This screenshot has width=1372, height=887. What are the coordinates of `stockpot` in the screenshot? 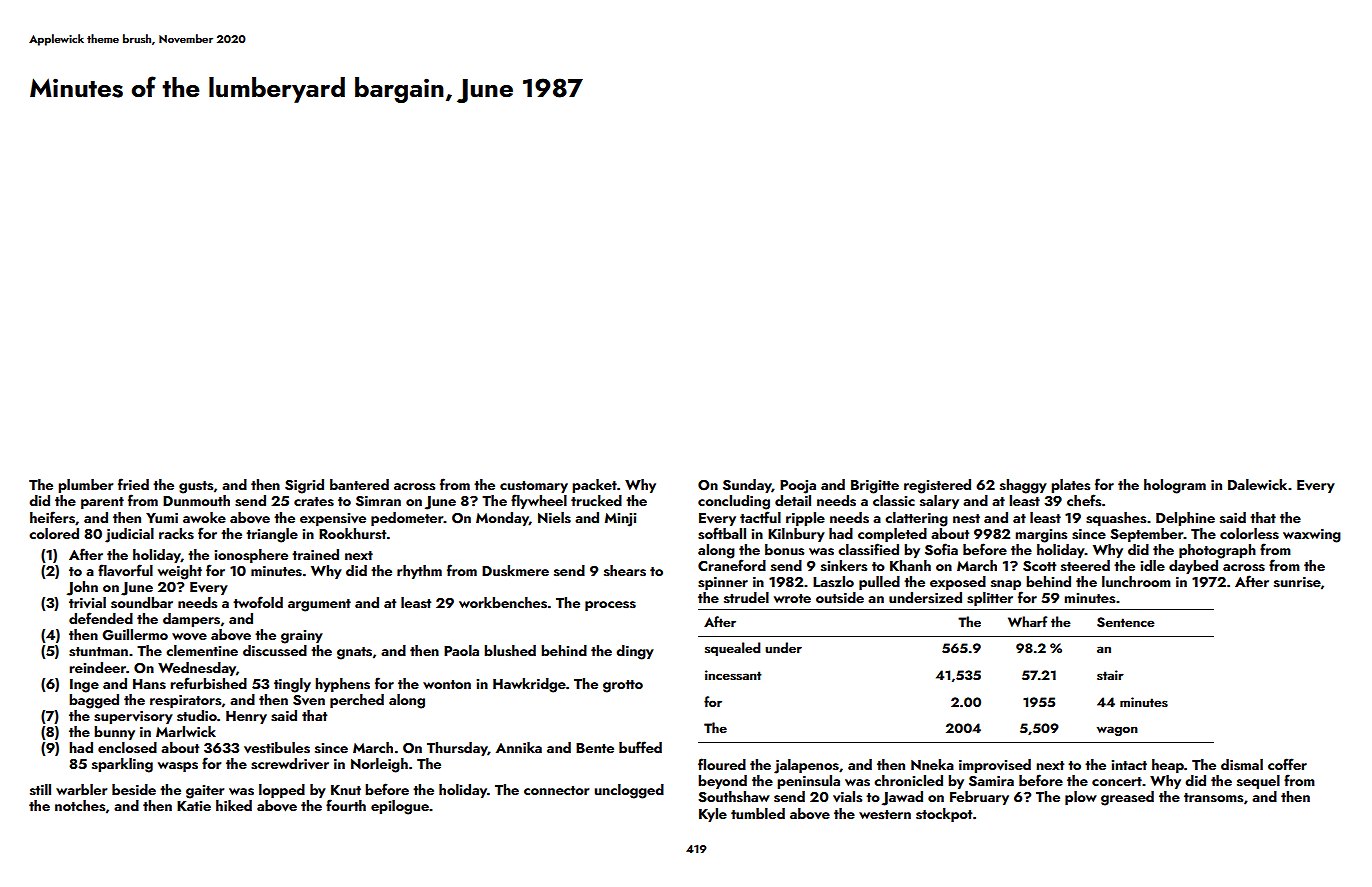 It's located at (944, 815).
